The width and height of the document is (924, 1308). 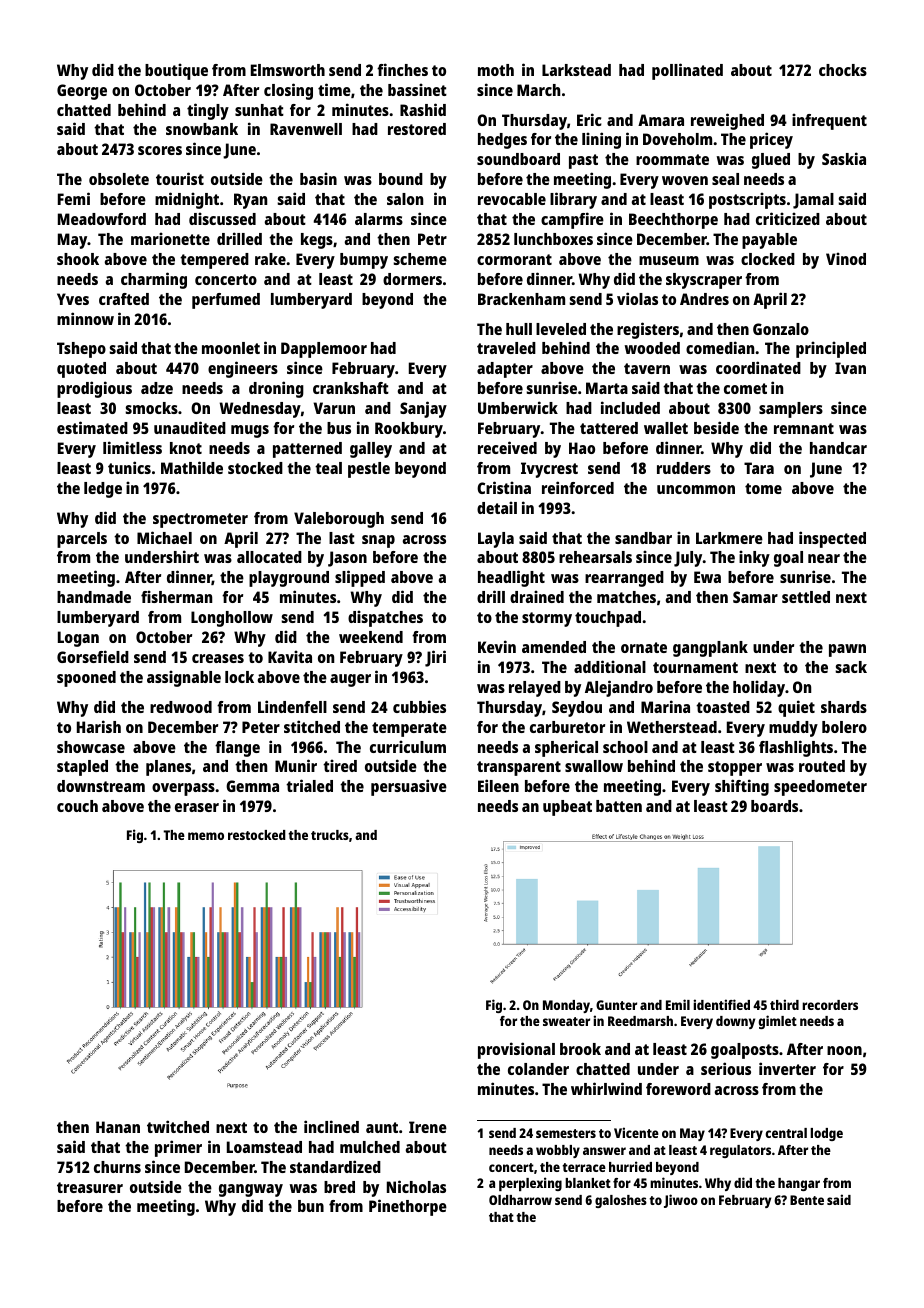 I want to click on Marta, so click(x=607, y=388).
